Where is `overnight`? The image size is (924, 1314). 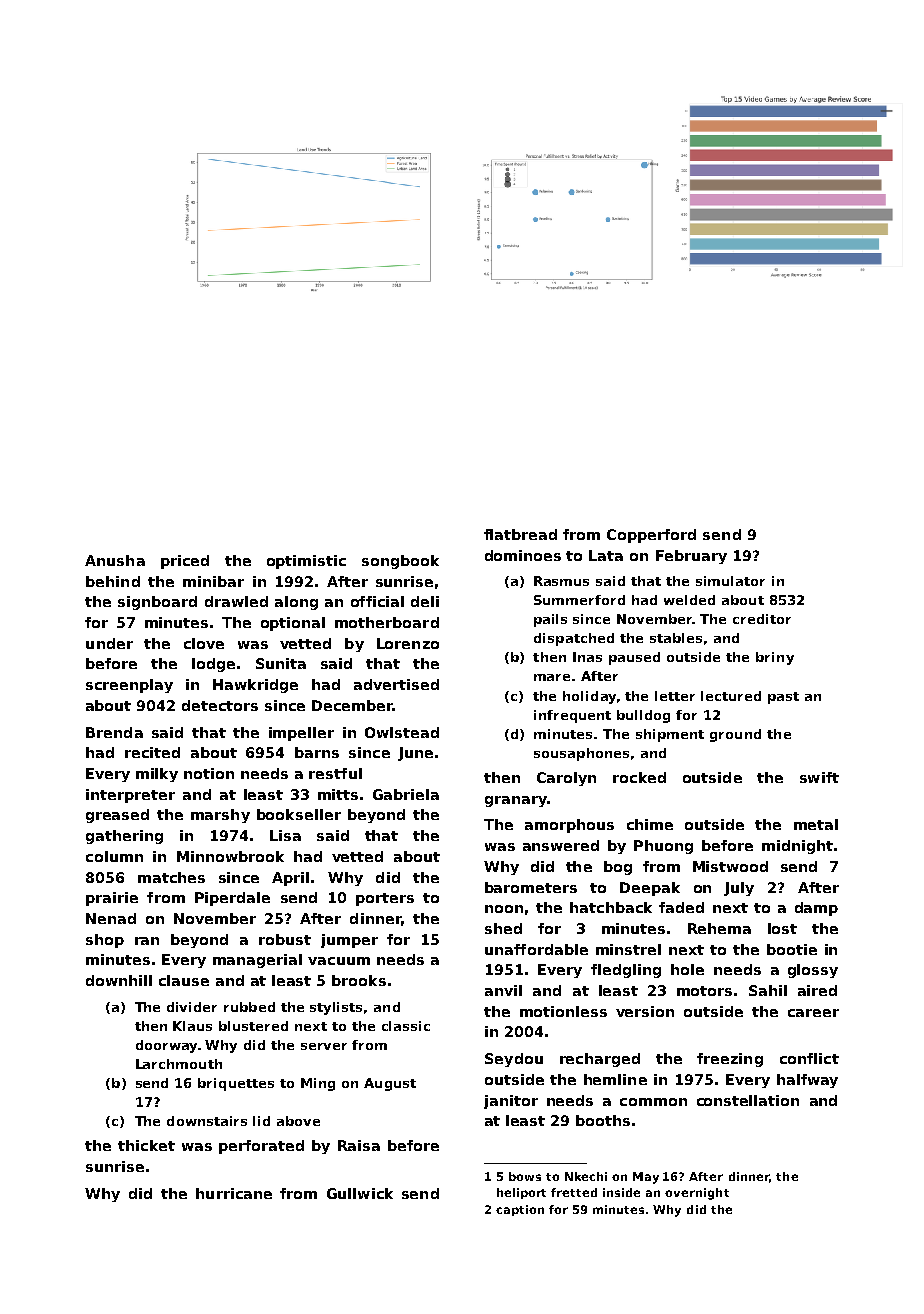
overnight is located at coordinates (697, 1194).
